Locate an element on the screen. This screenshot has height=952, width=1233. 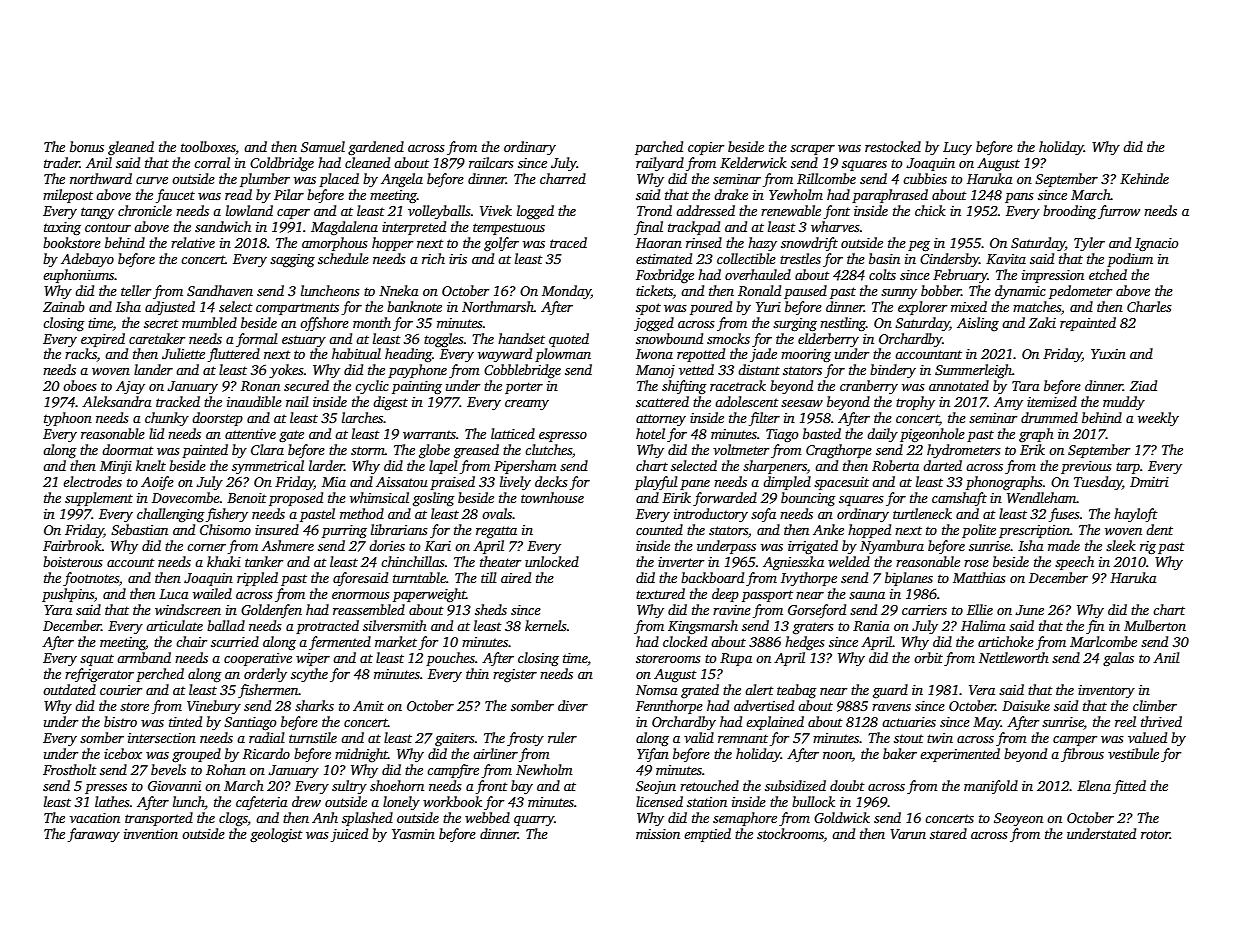
compartments is located at coordinates (297, 309).
